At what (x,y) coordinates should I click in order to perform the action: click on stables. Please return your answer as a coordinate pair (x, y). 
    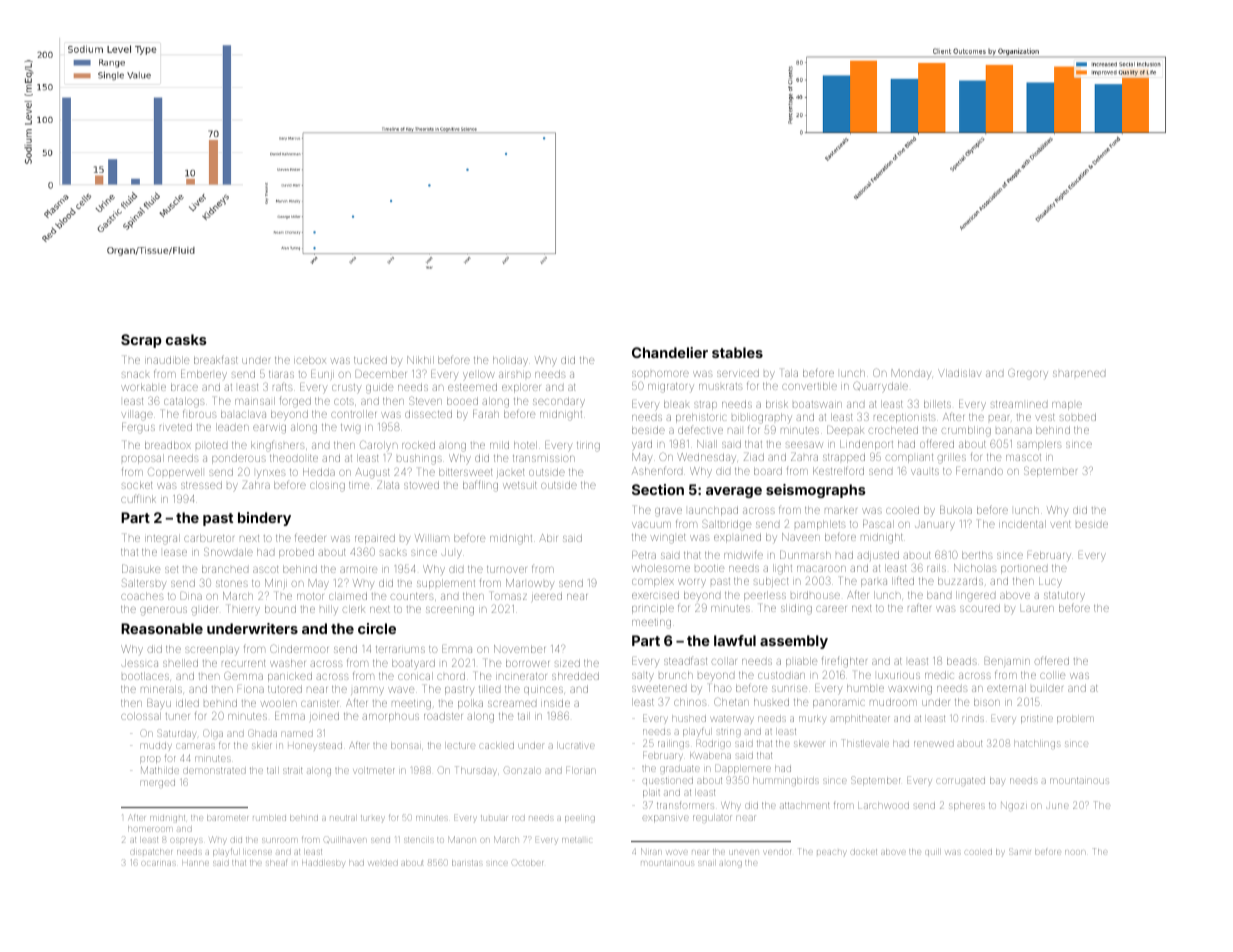
    Looking at the image, I should click on (737, 352).
